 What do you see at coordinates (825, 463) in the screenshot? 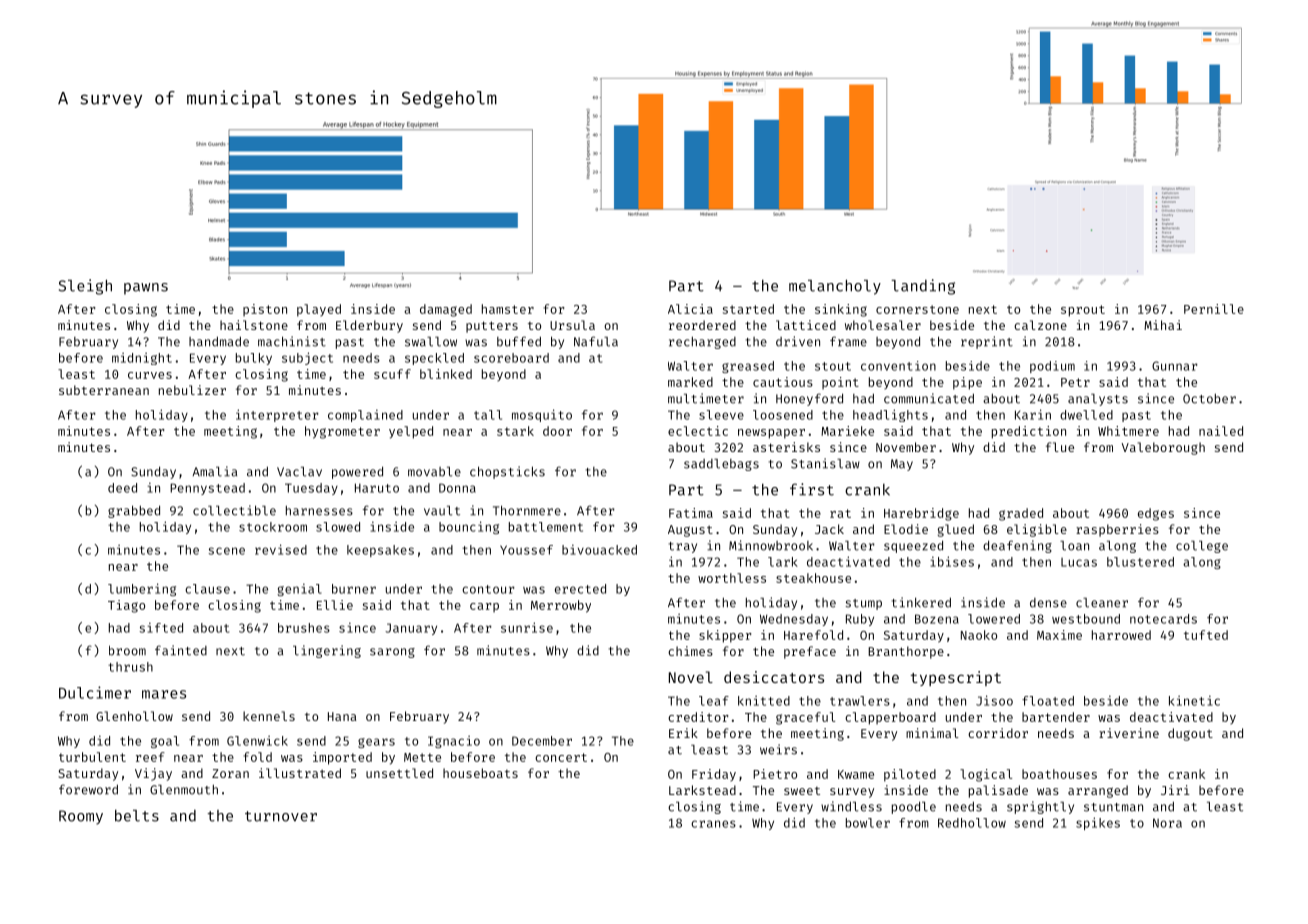
I see `Stanislaw` at bounding box center [825, 463].
